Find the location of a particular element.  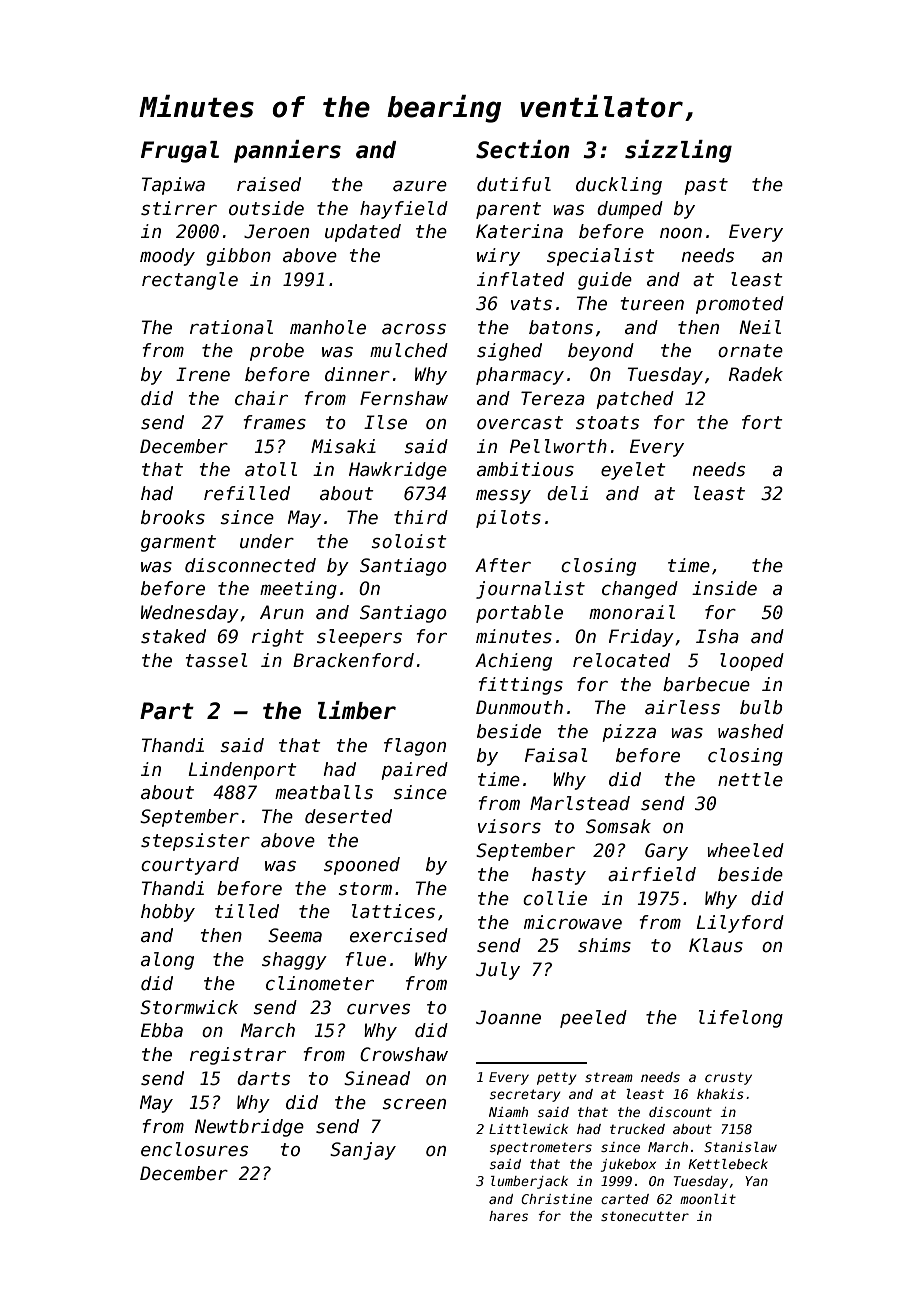

along is located at coordinates (167, 961).
